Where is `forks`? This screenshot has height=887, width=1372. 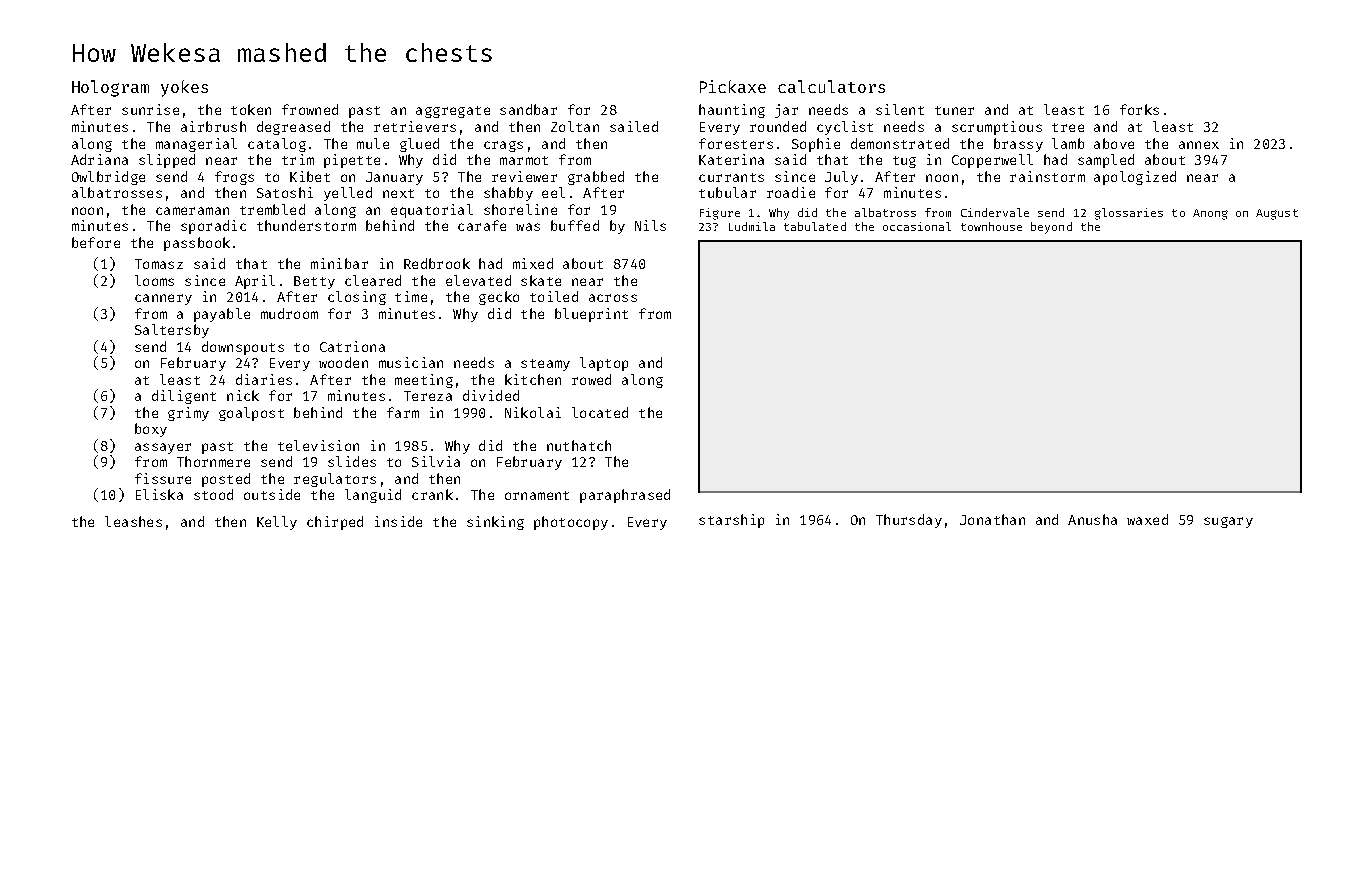 forks is located at coordinates (1139, 109).
